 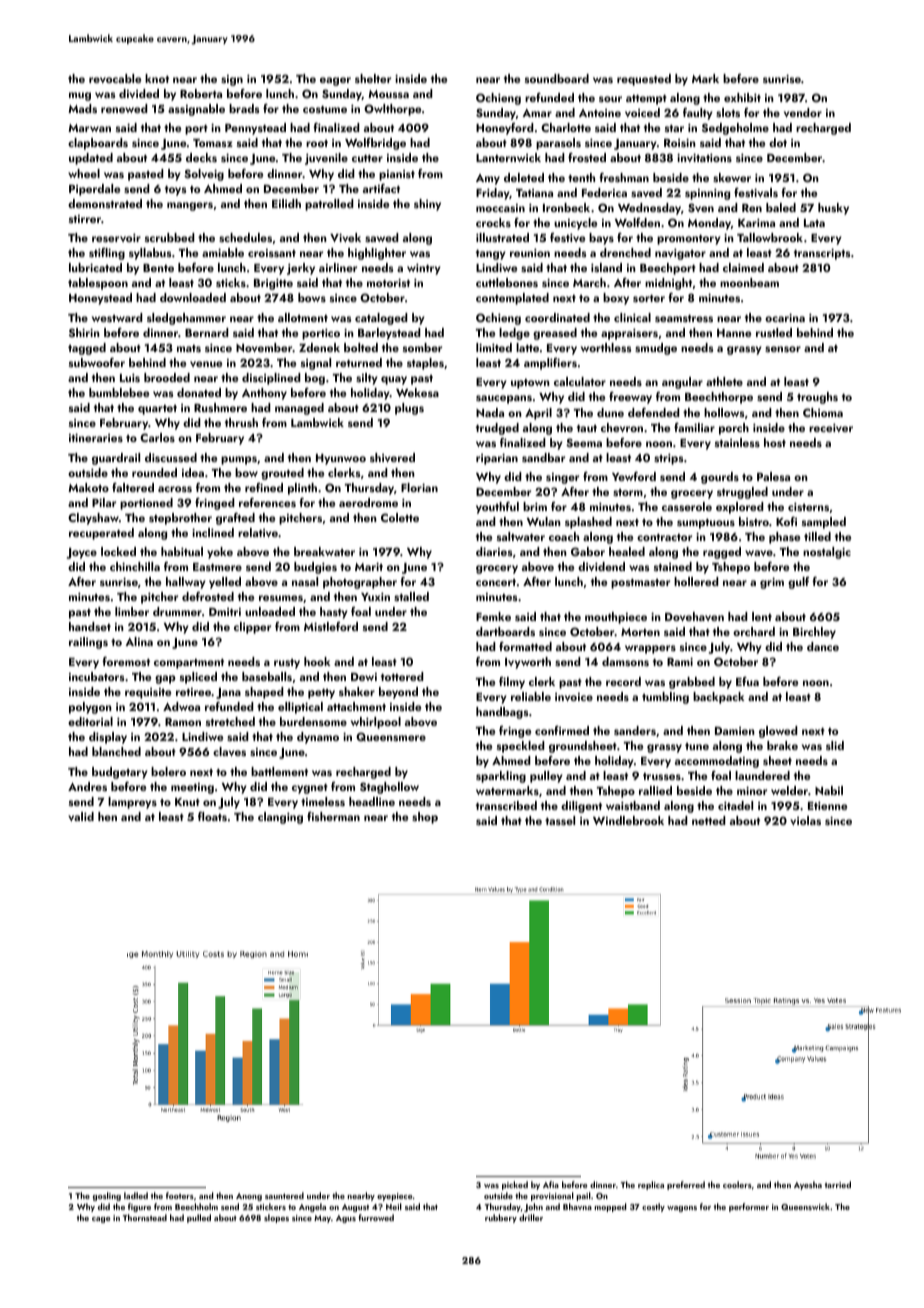 What do you see at coordinates (742, 493) in the page?
I see `struggled` at bounding box center [742, 493].
